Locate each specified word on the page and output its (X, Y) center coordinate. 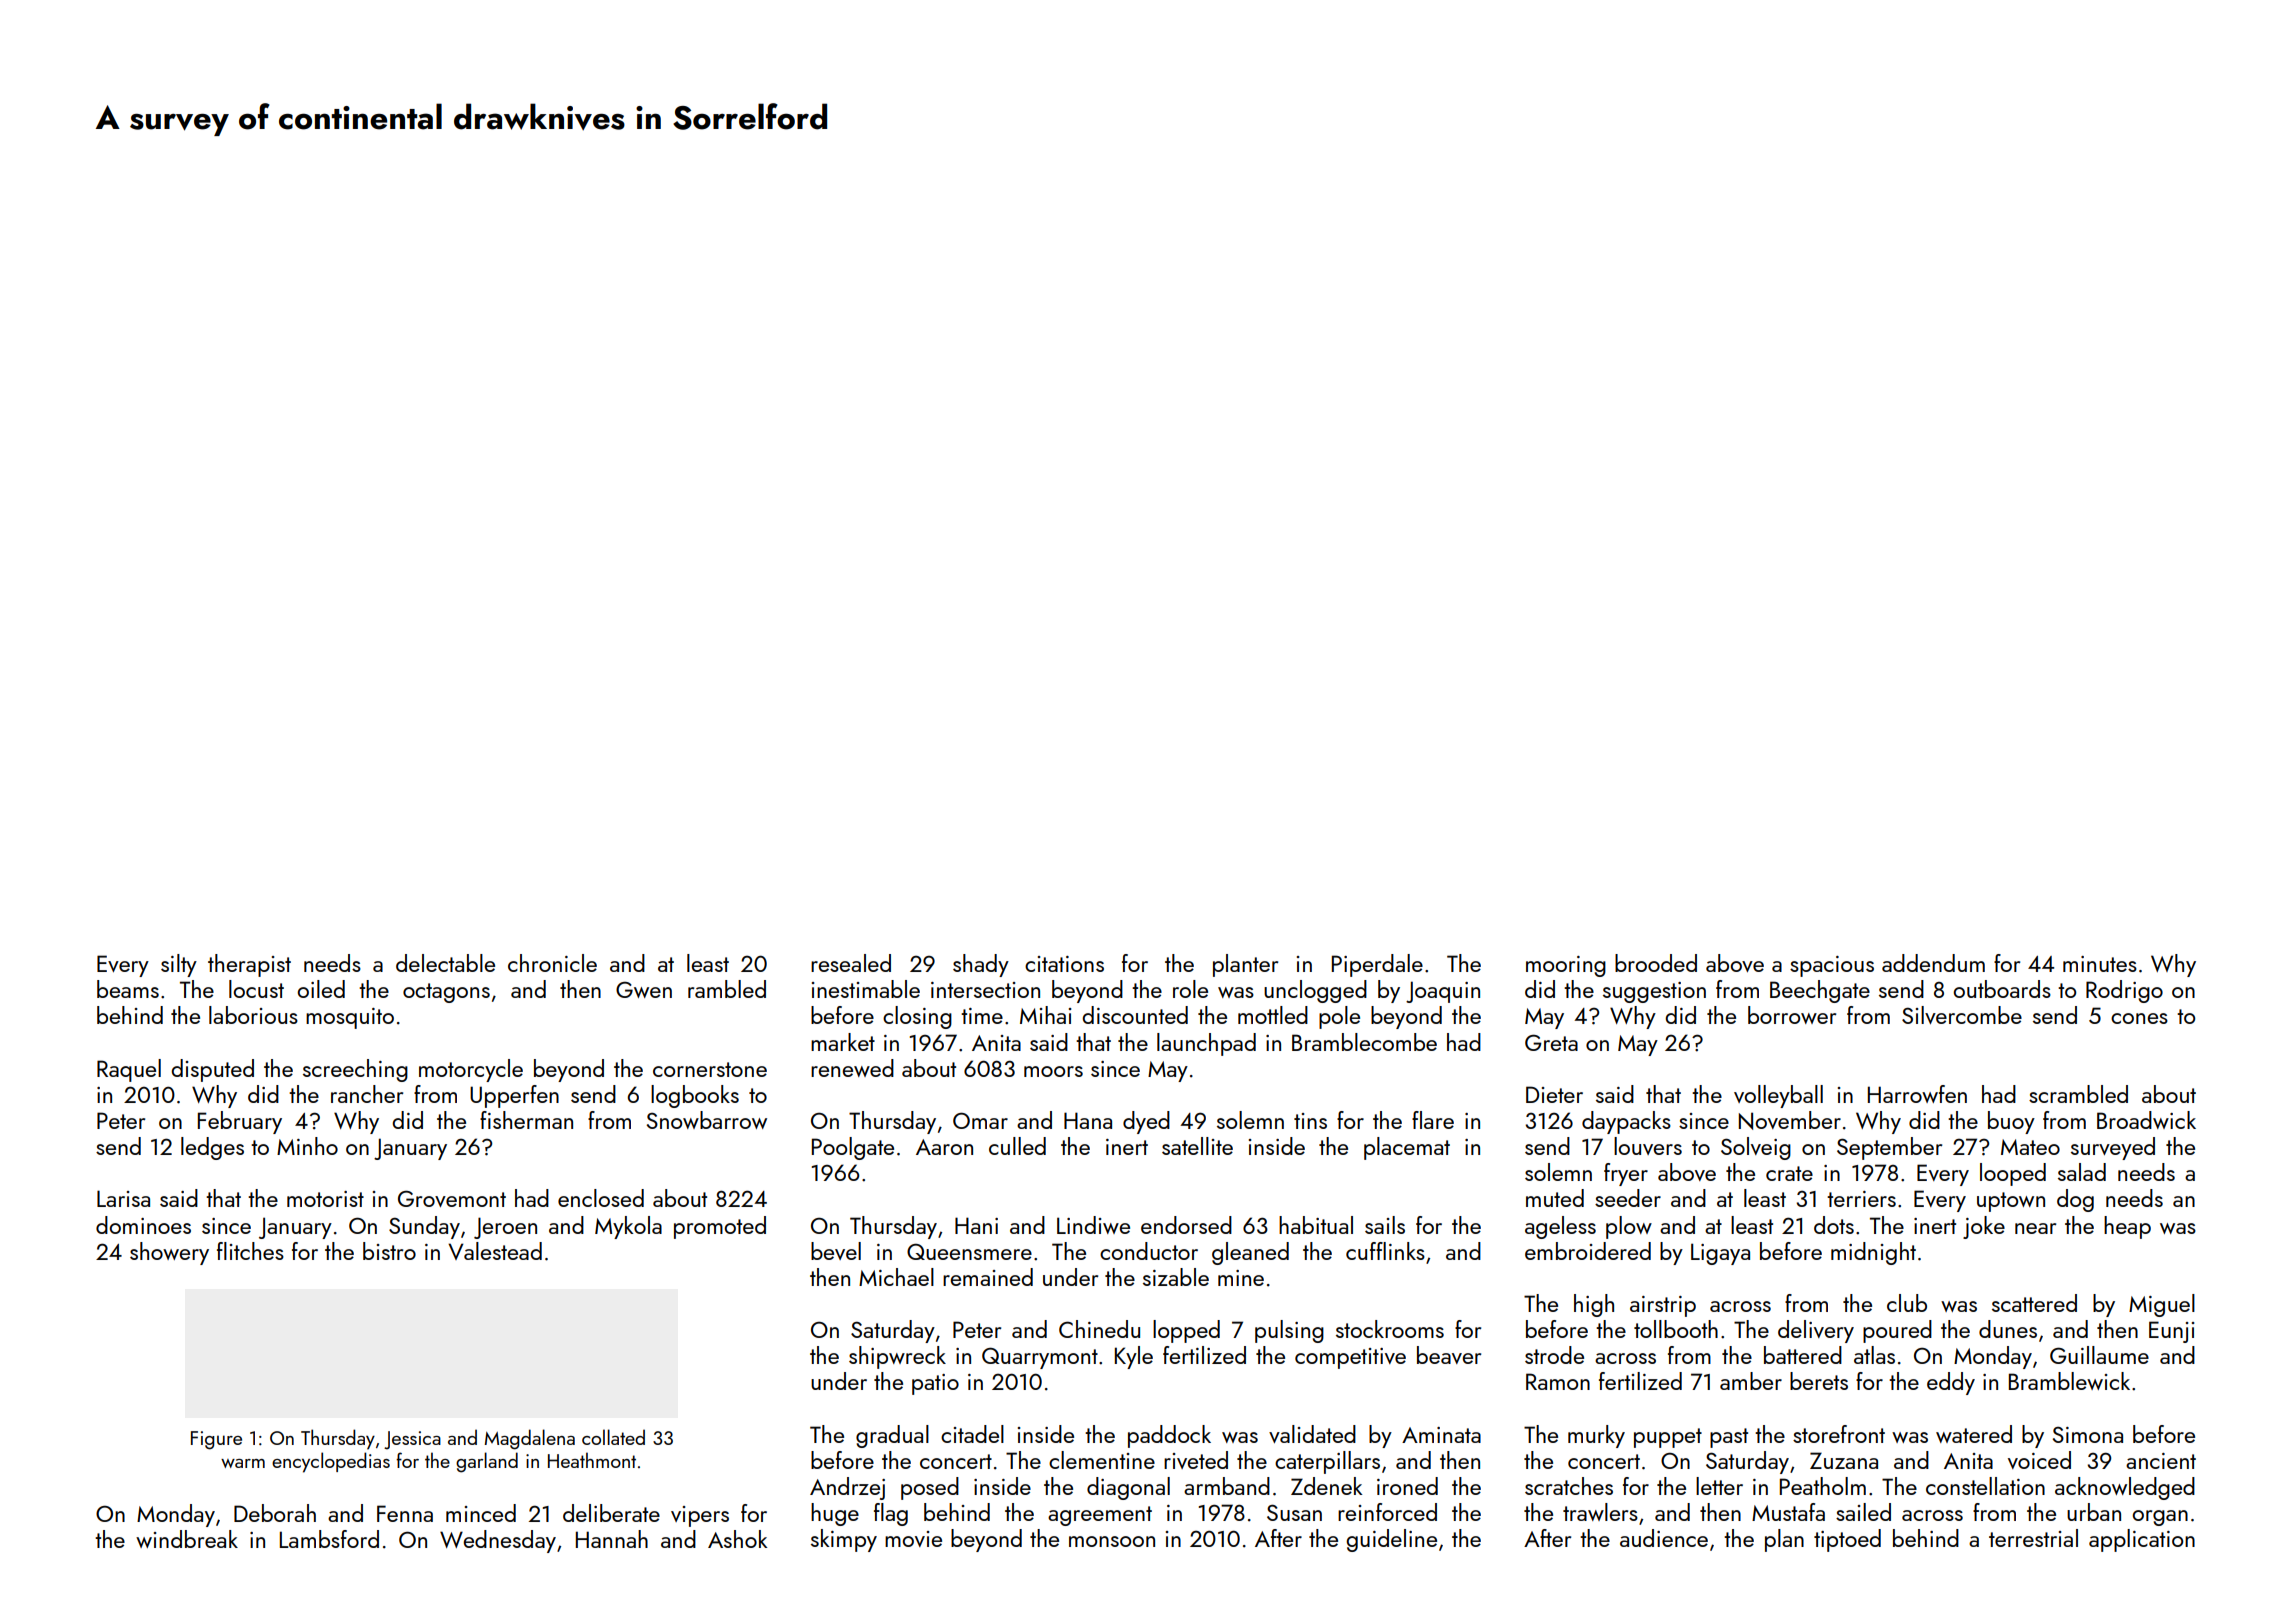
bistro (389, 1251)
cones (2139, 1018)
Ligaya (1720, 1254)
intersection (985, 990)
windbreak (187, 1539)
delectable (445, 963)
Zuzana (1844, 1460)
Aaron (944, 1147)
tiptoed (1847, 1540)
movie (913, 1539)
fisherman (526, 1120)
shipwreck (897, 1357)
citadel (972, 1434)
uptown (2011, 1202)
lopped (1186, 1331)
